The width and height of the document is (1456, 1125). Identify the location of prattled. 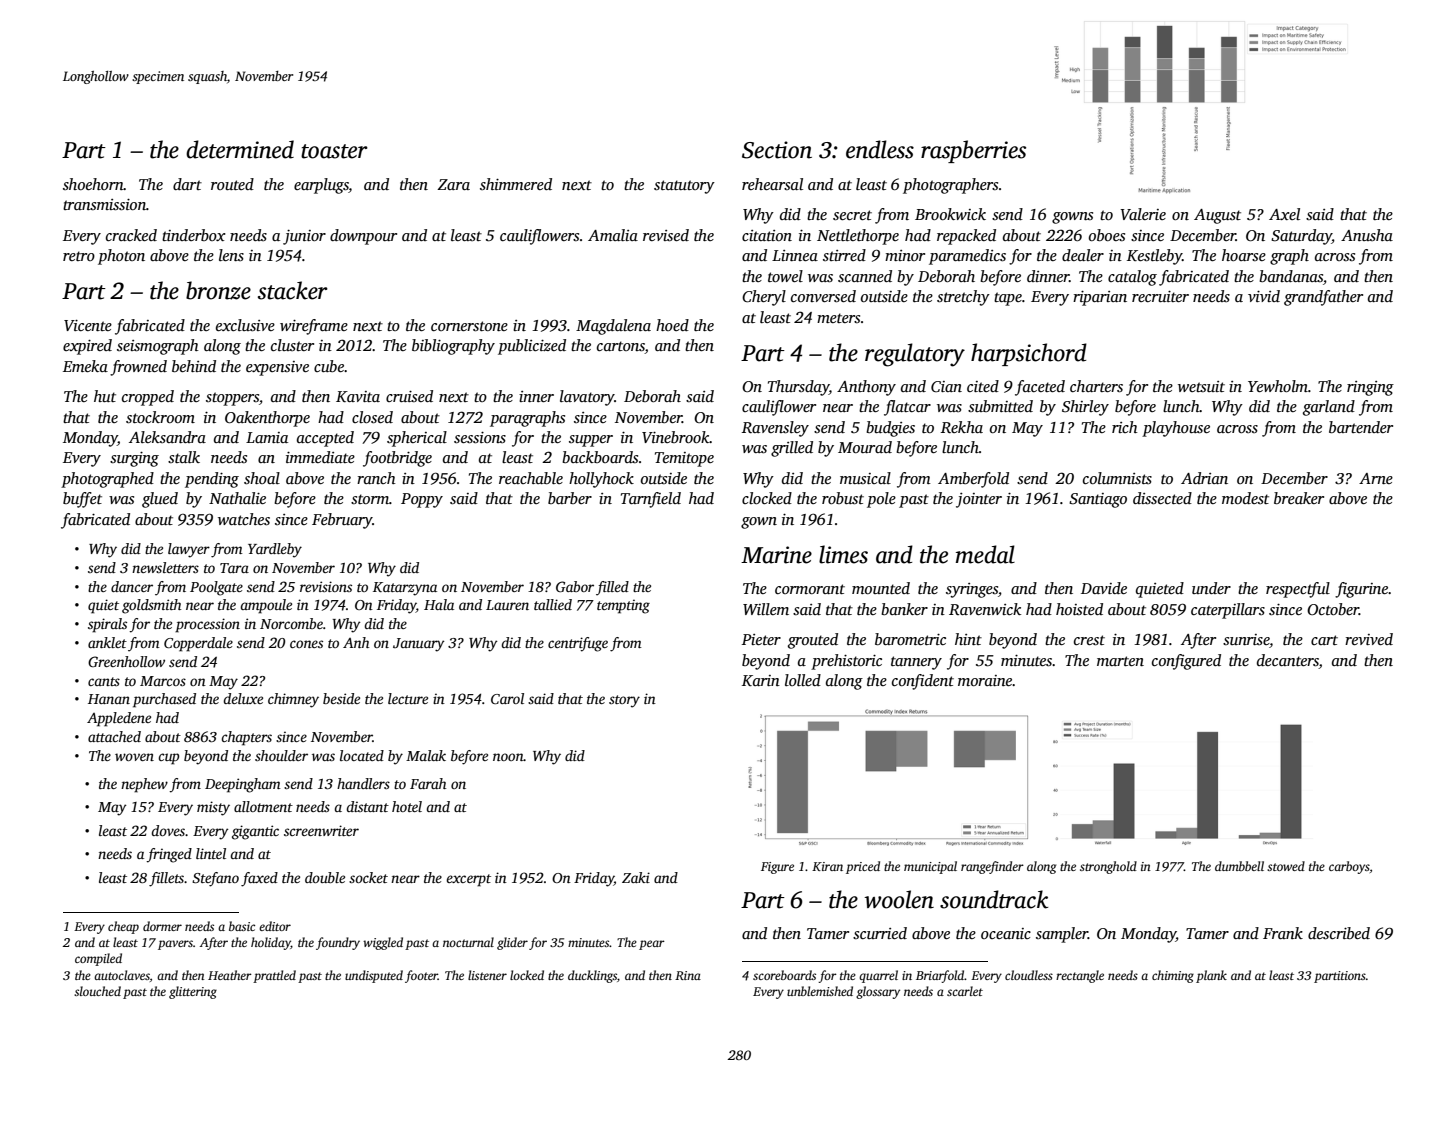
(274, 976).
